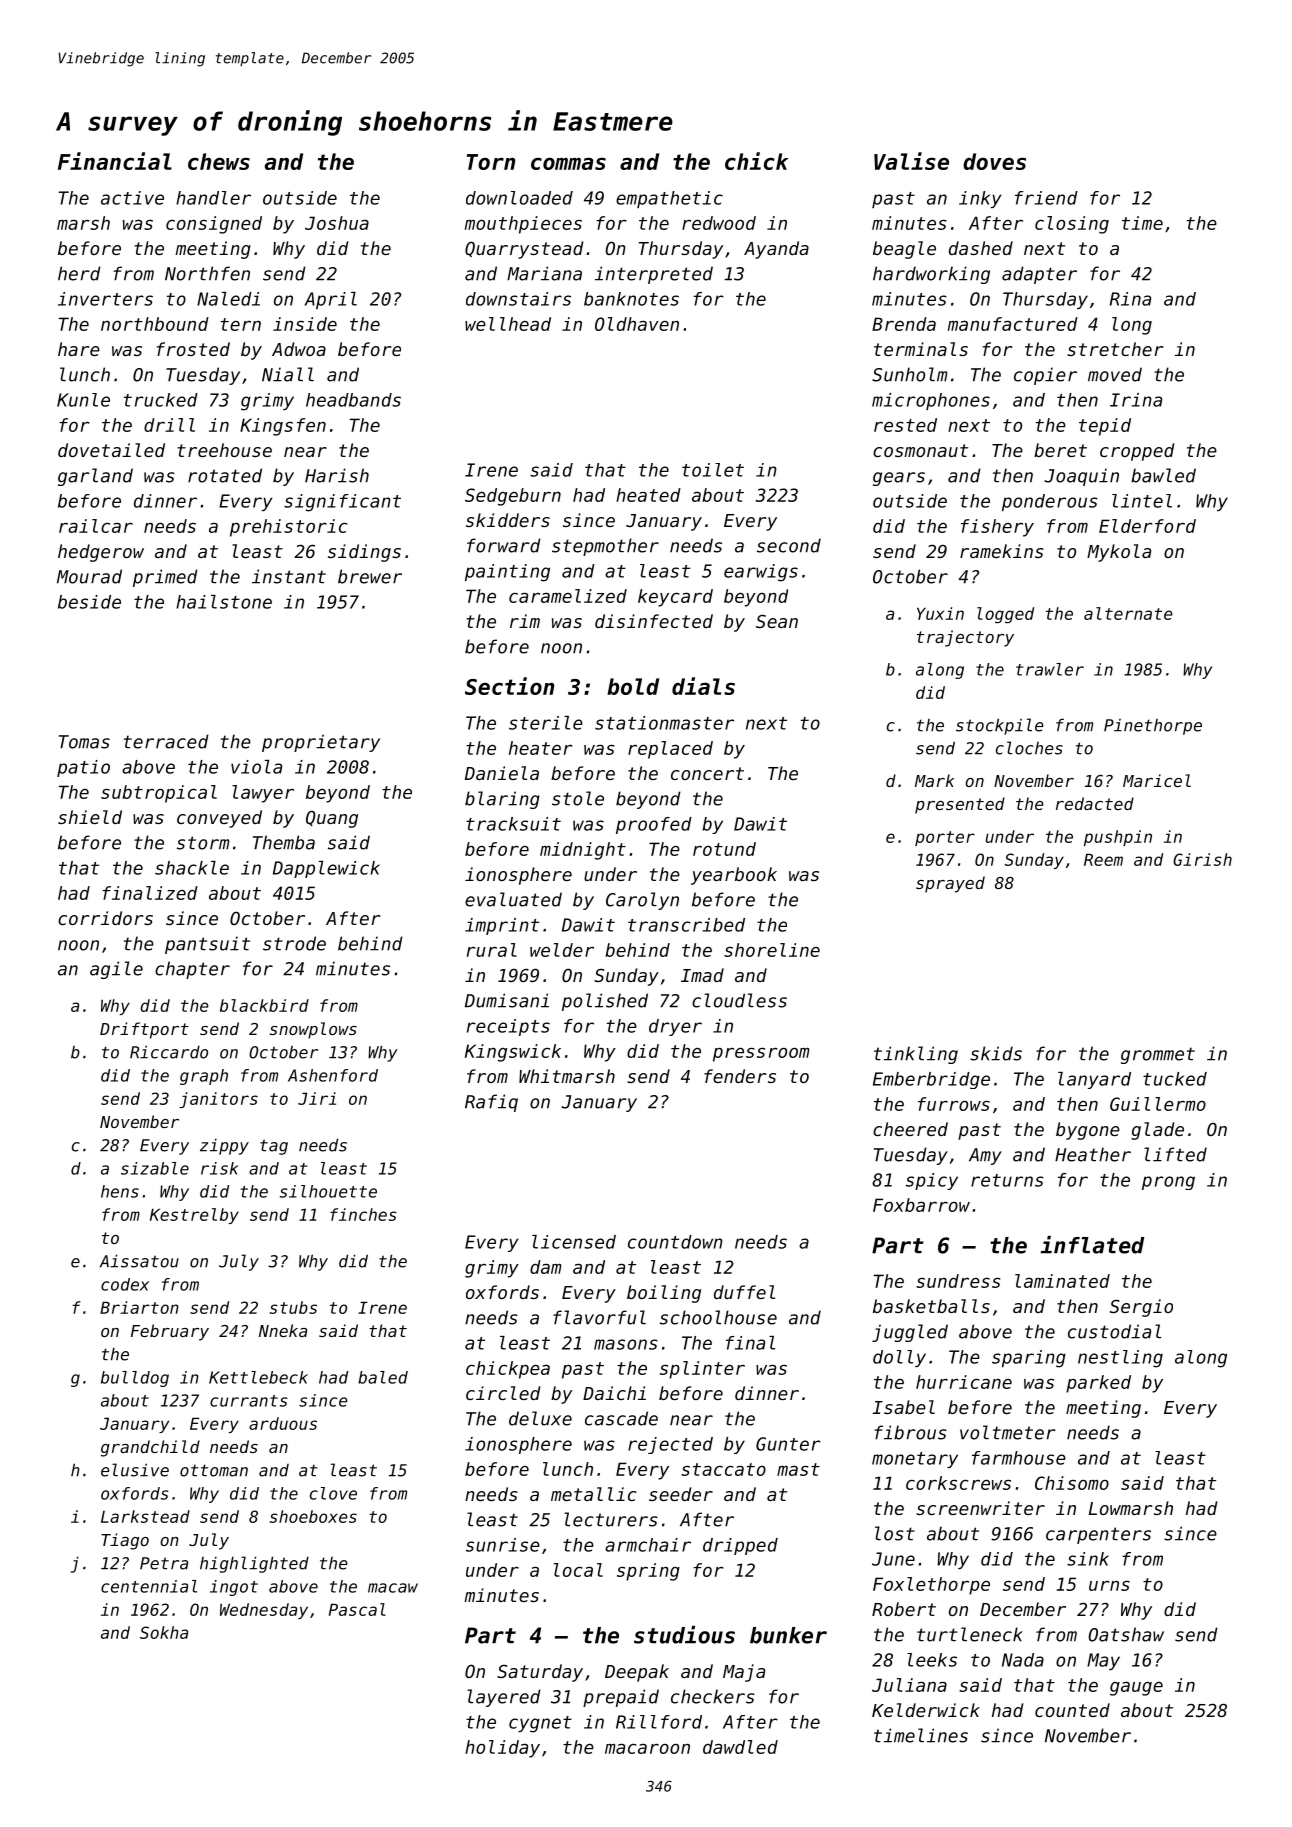 This screenshot has width=1292, height=1827. I want to click on bold, so click(633, 686).
